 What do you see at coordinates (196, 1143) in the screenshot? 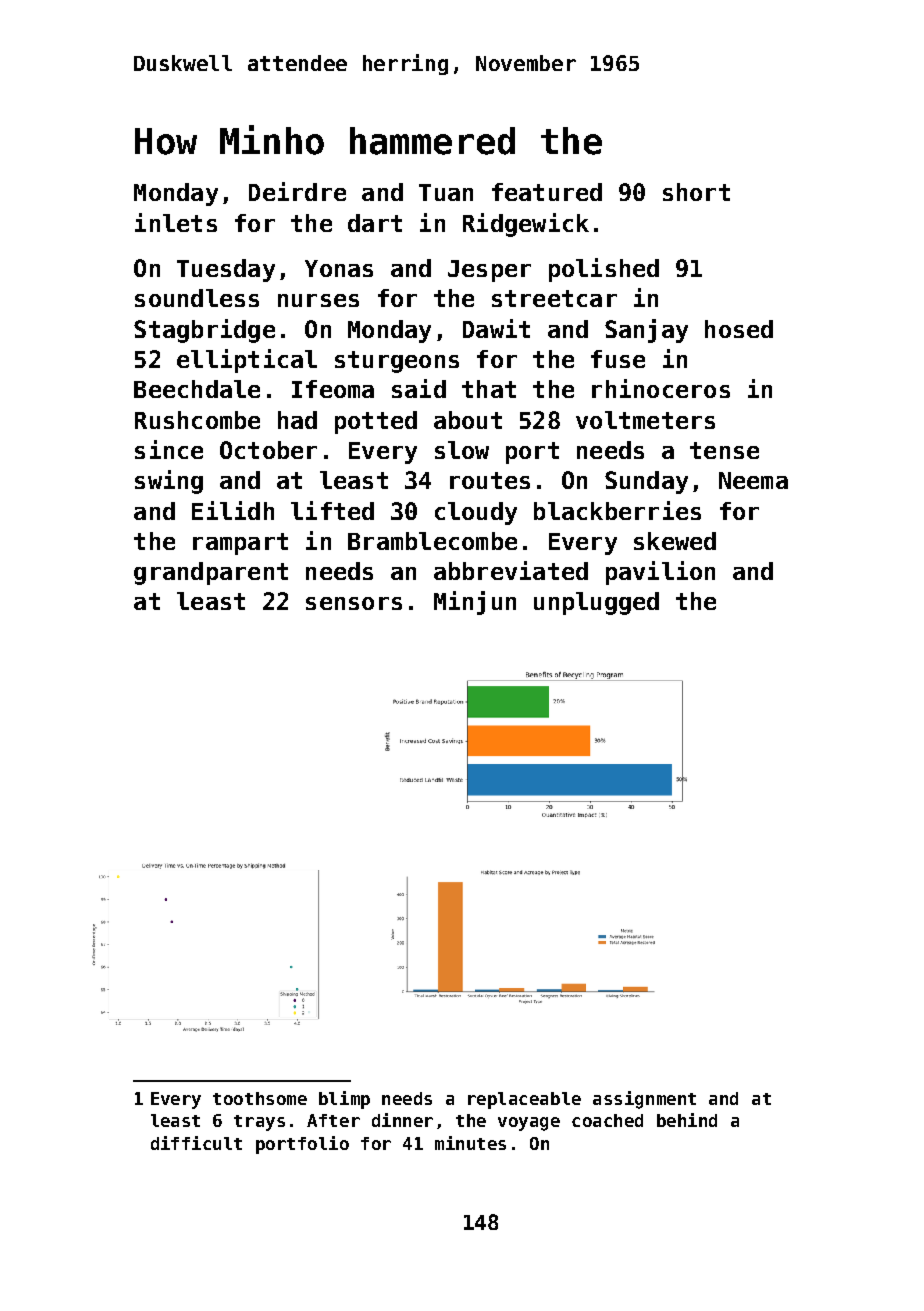
I see `difficult` at bounding box center [196, 1143].
